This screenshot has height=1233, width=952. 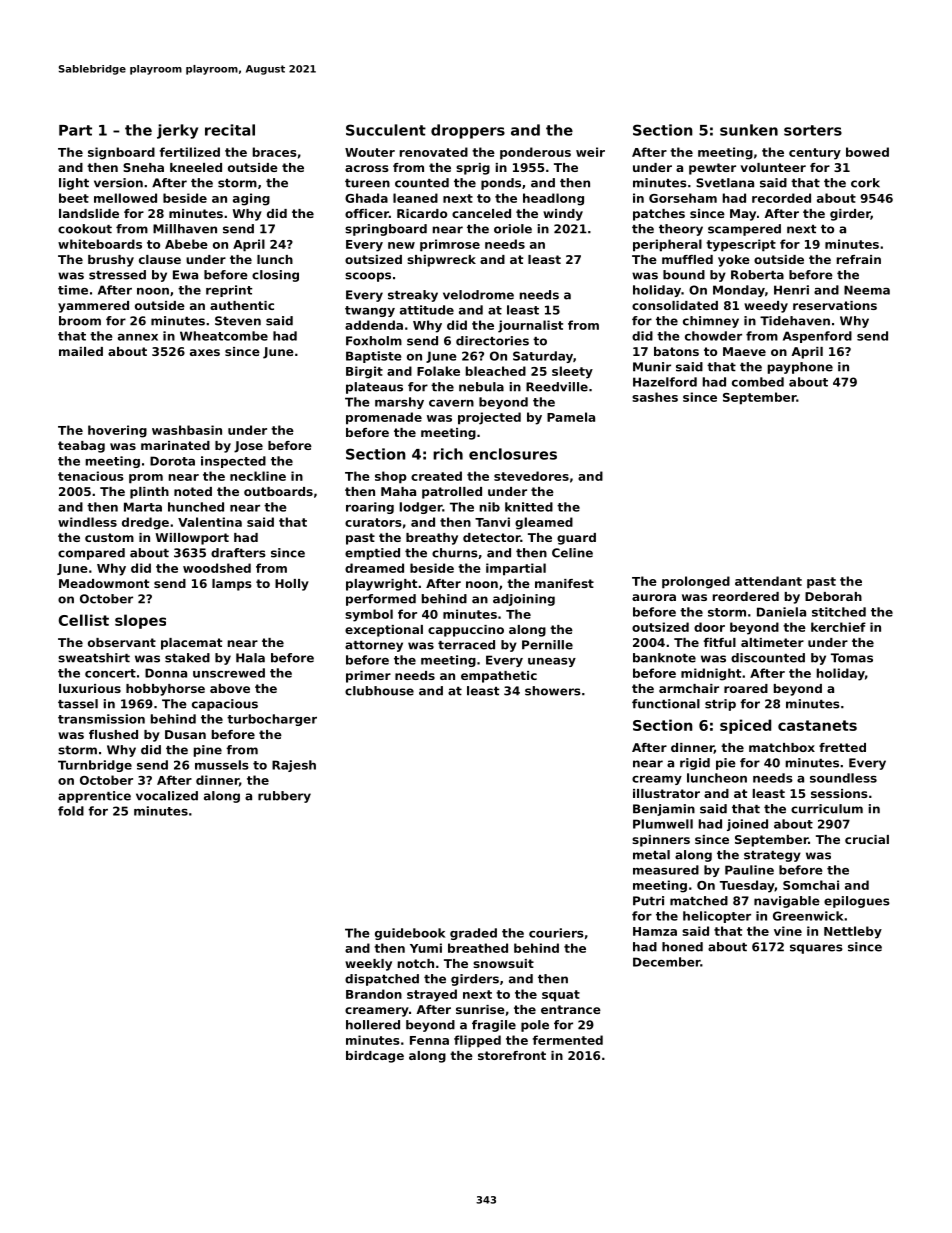 What do you see at coordinates (817, 337) in the screenshot?
I see `Aspenford` at bounding box center [817, 337].
